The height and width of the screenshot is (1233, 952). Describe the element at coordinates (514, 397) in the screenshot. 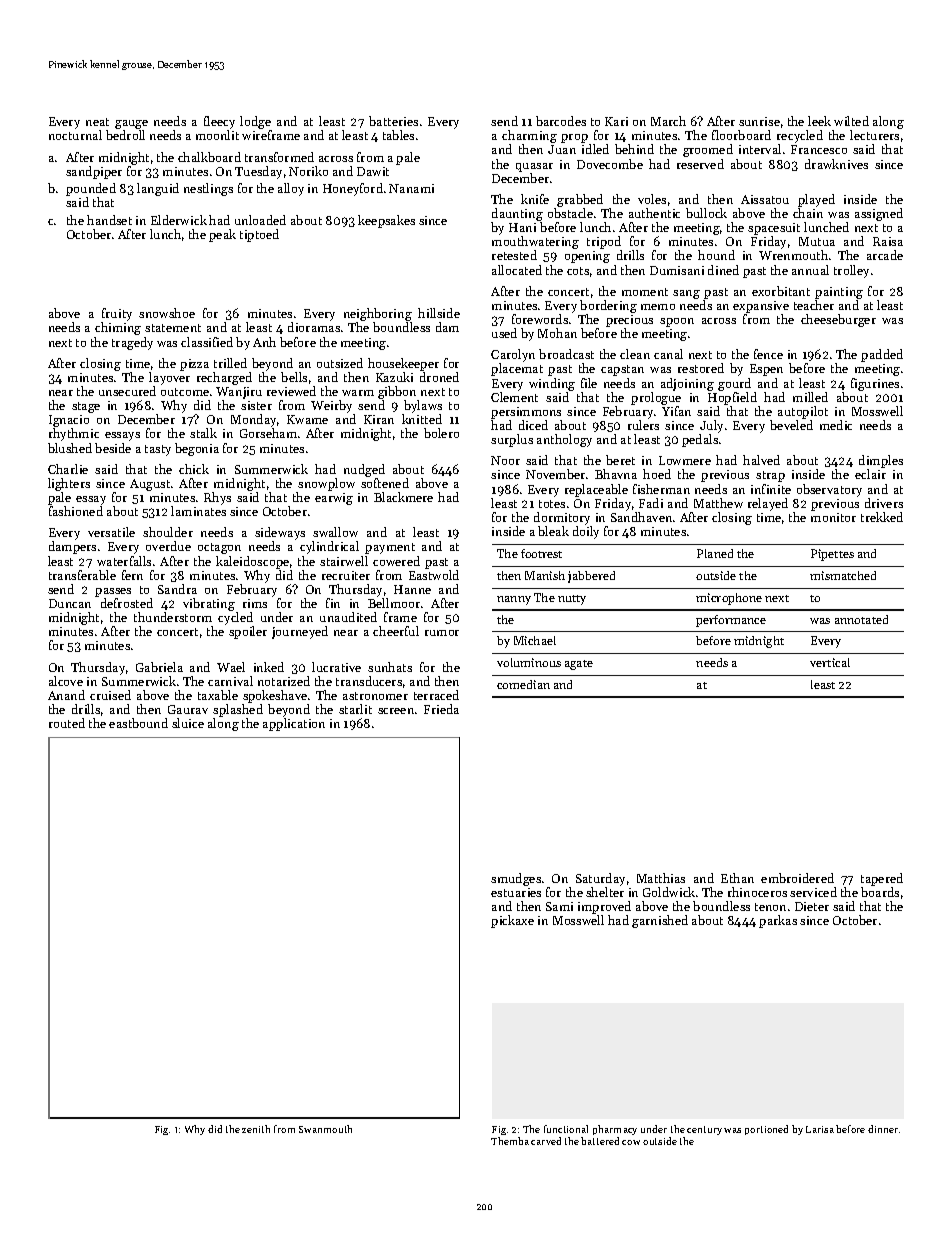

I see `Clement` at that location.
